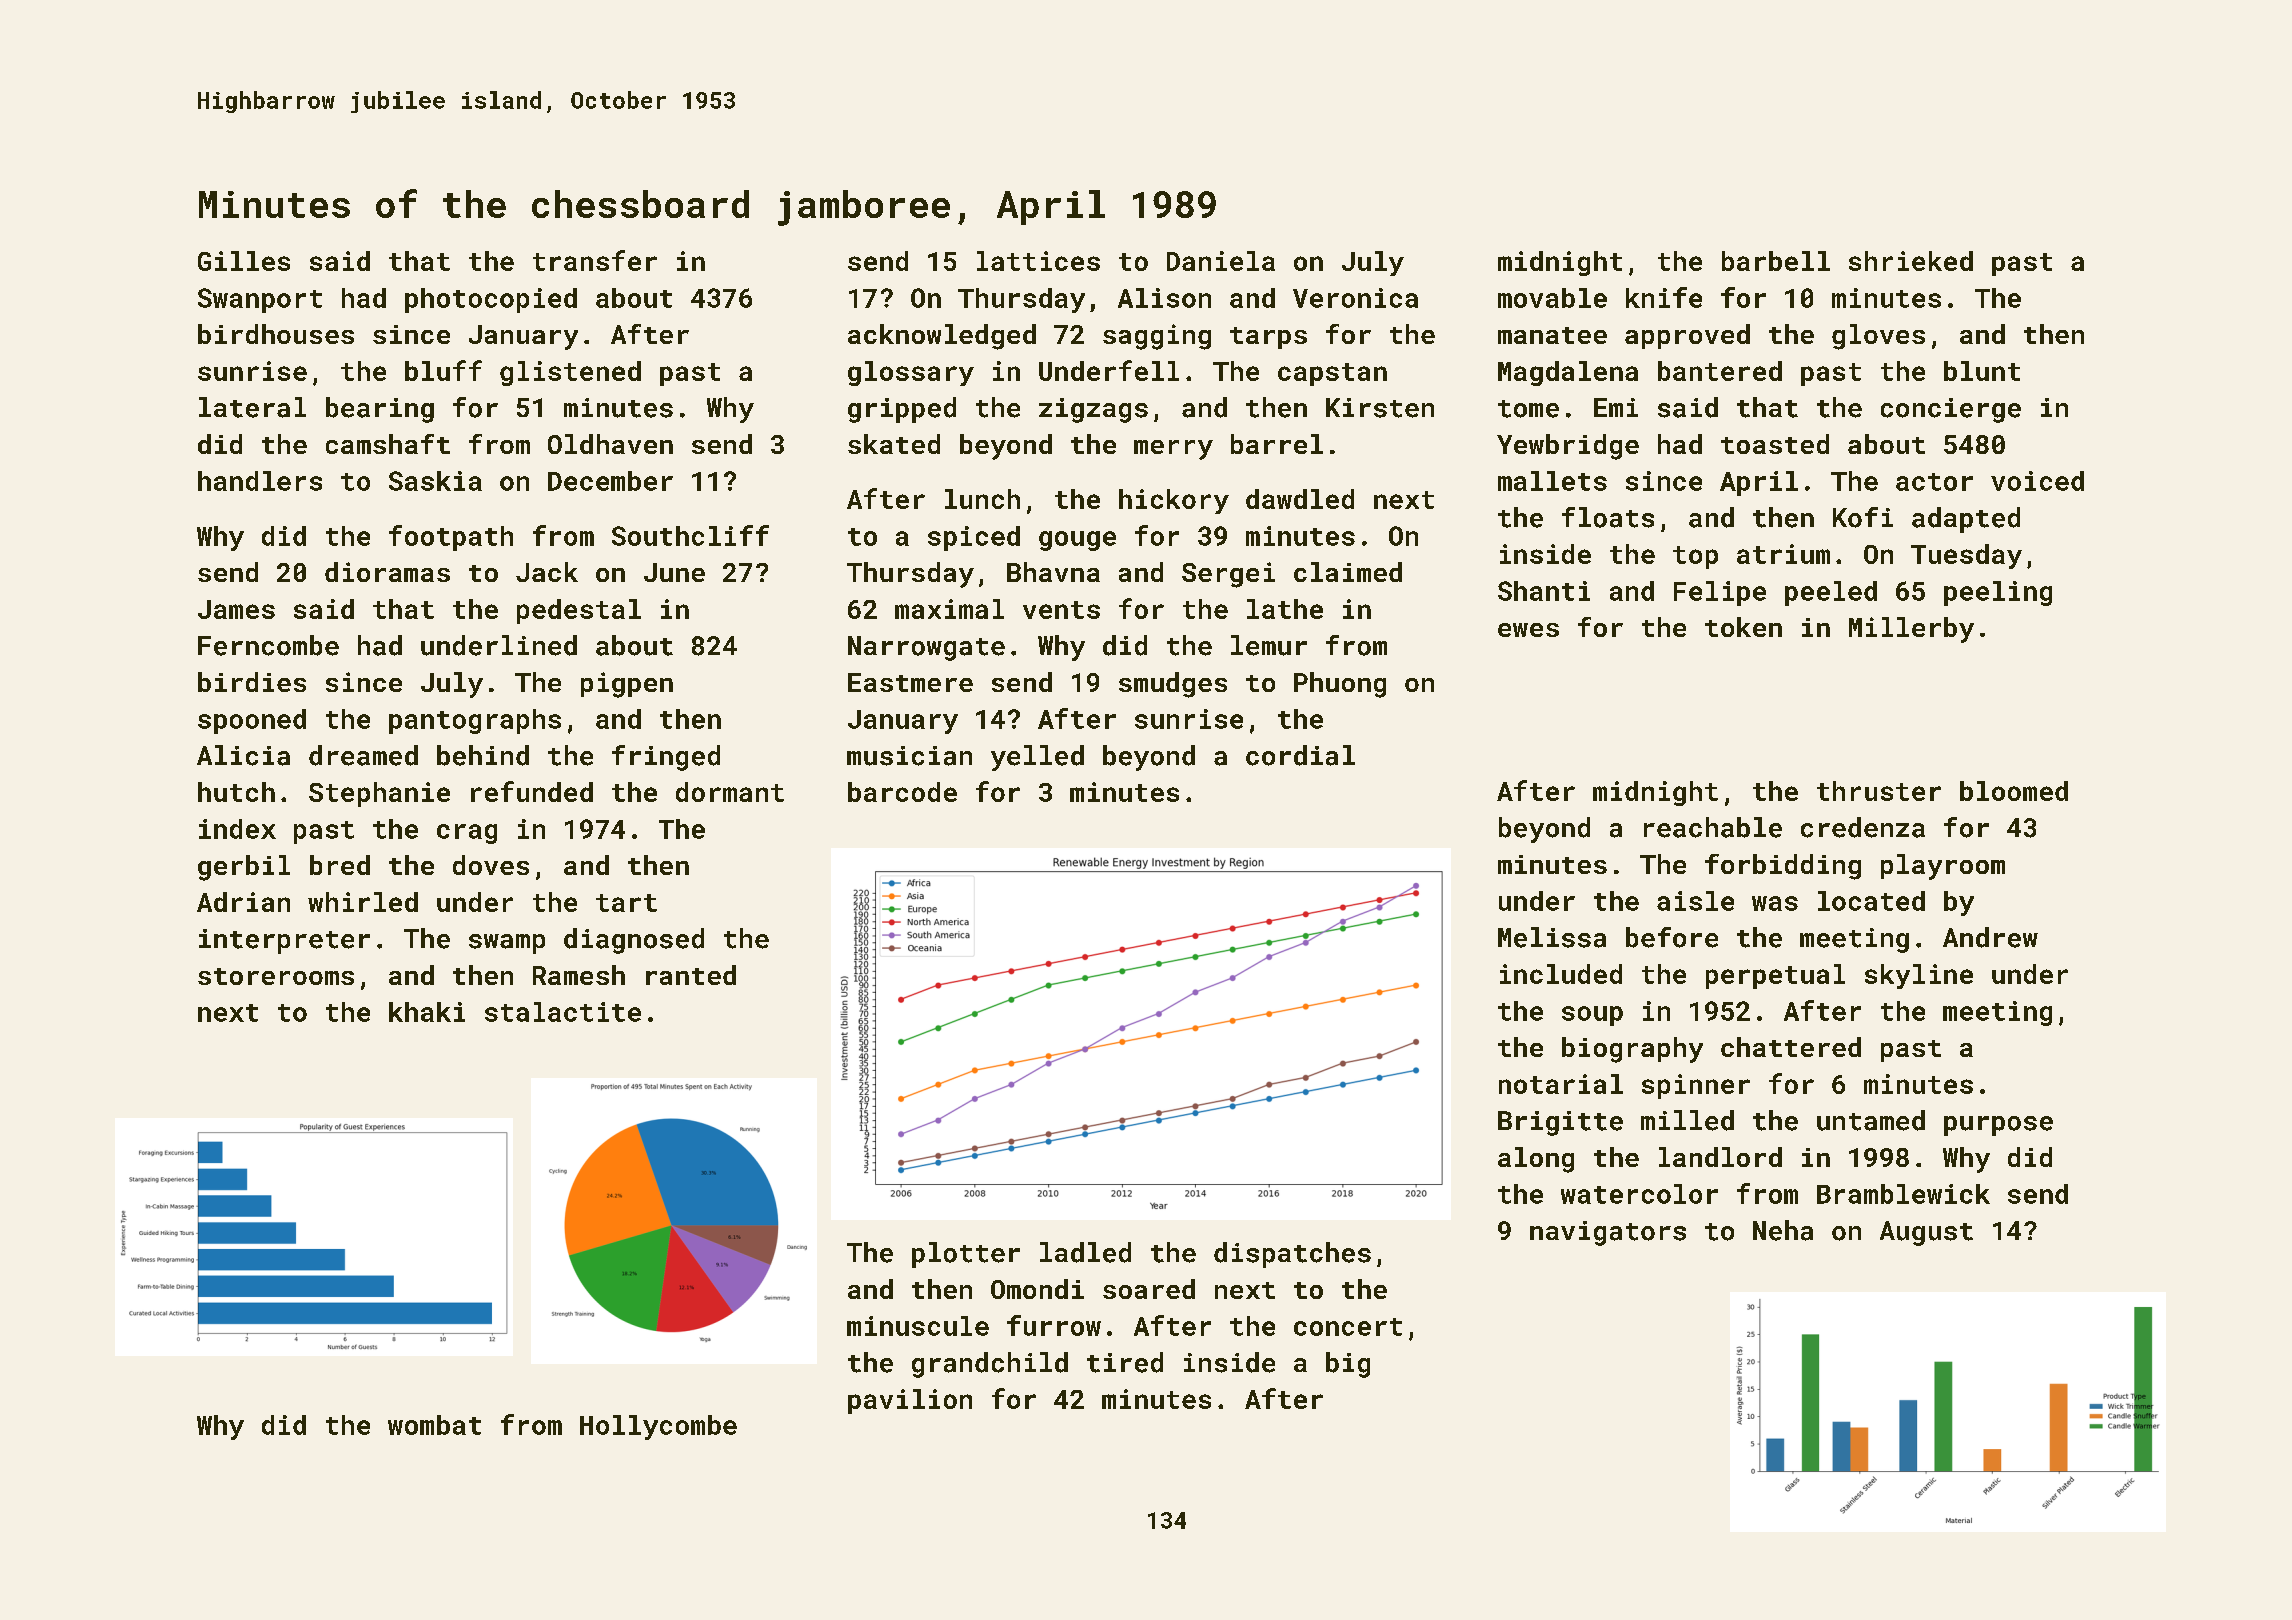 The image size is (2292, 1620). Describe the element at coordinates (244, 261) in the image. I see `Gilles` at that location.
